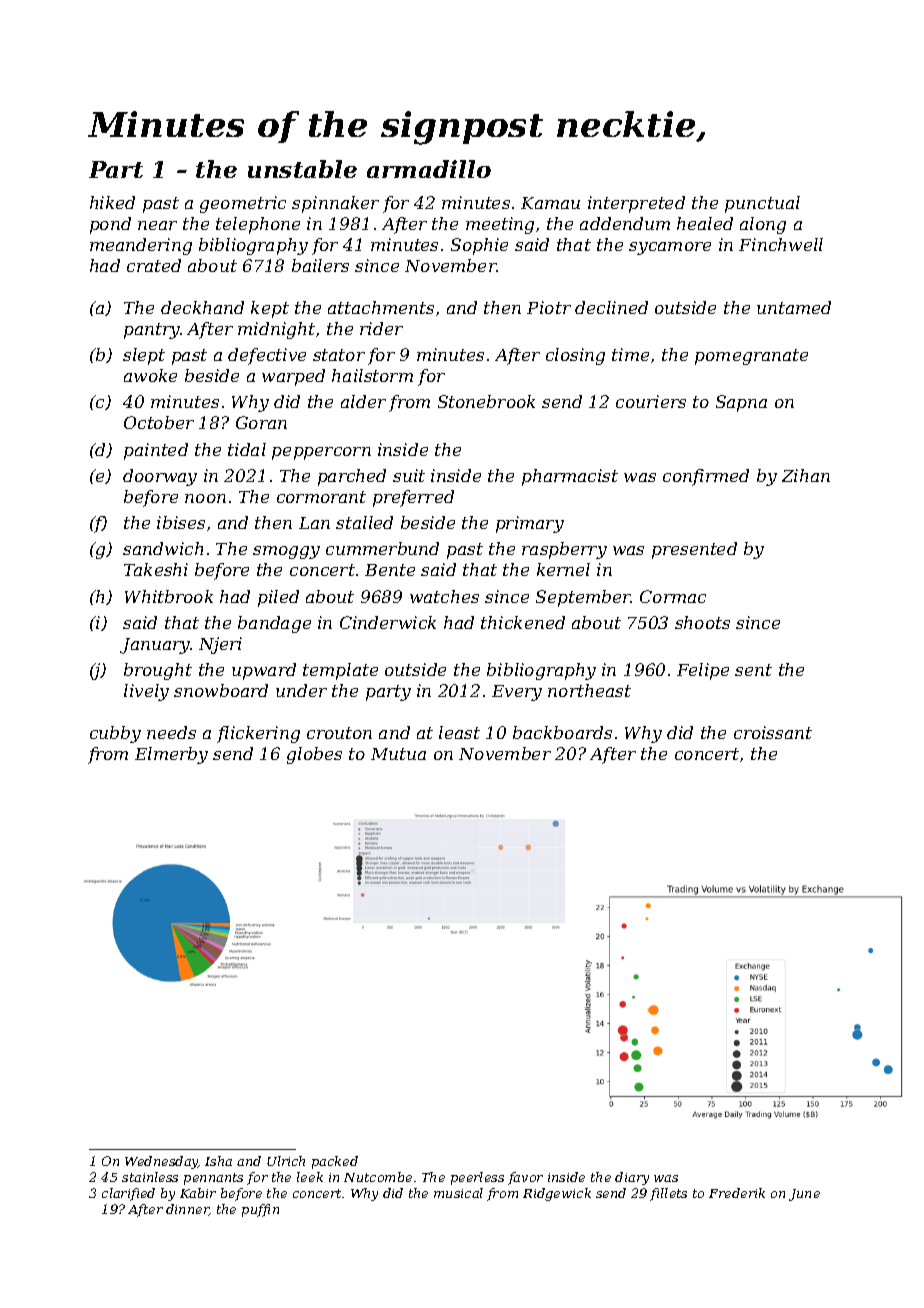 This document has width=924, height=1308. What do you see at coordinates (737, 1193) in the document?
I see `Frederik` at bounding box center [737, 1193].
